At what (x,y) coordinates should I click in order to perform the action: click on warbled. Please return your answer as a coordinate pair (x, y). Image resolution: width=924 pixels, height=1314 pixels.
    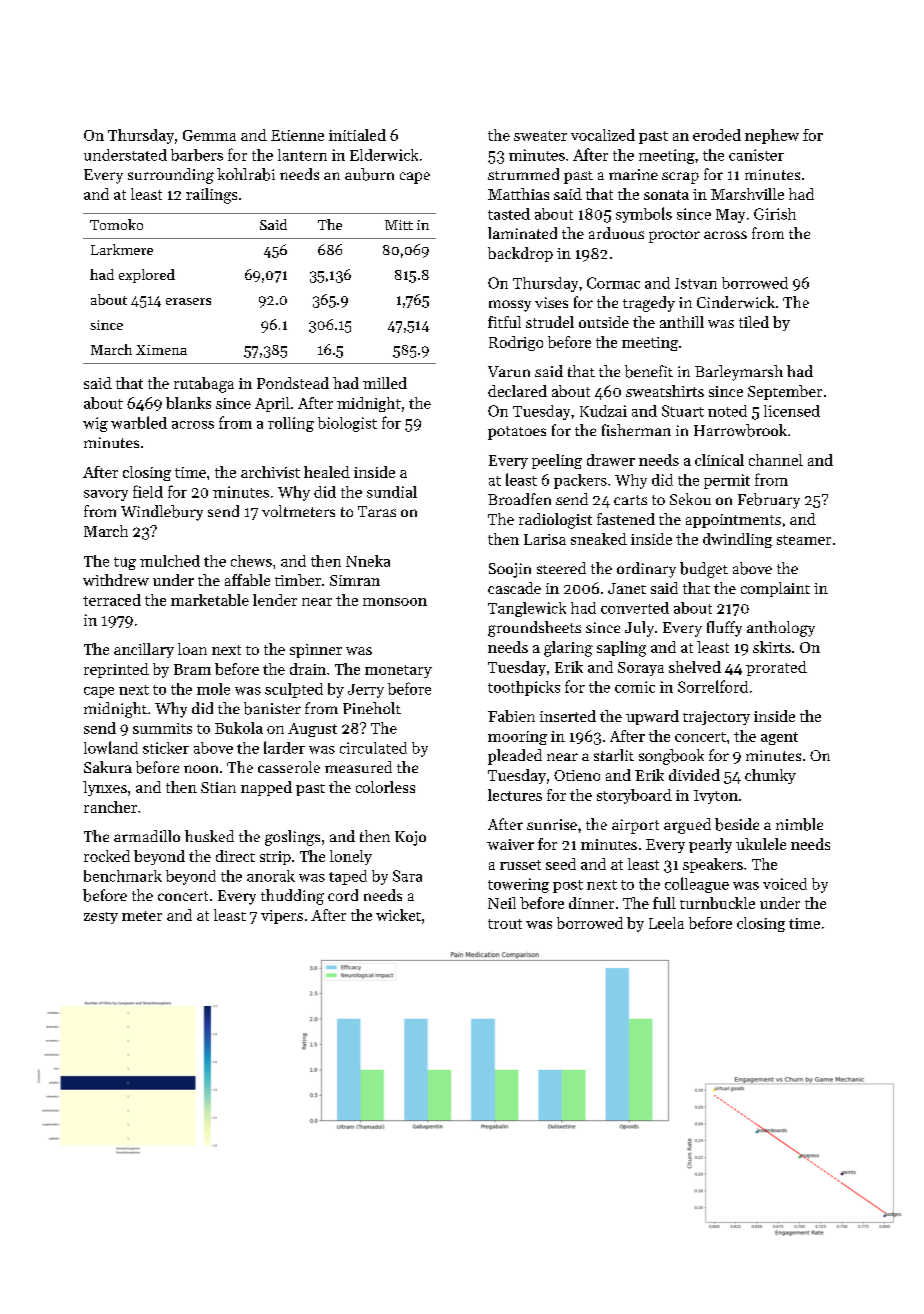
    Looking at the image, I should click on (139, 422).
